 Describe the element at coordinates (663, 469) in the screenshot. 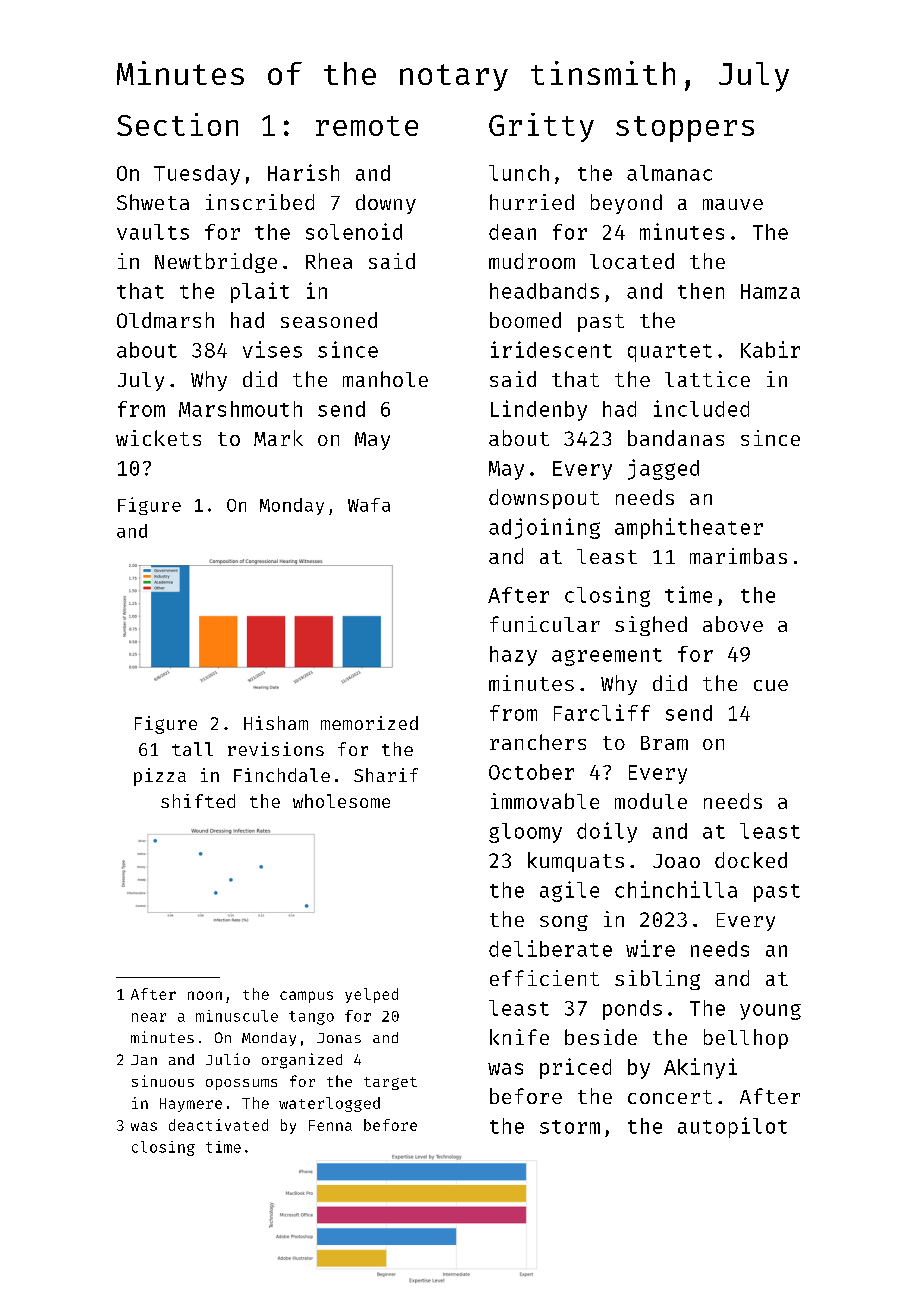

I see `jagged` at that location.
